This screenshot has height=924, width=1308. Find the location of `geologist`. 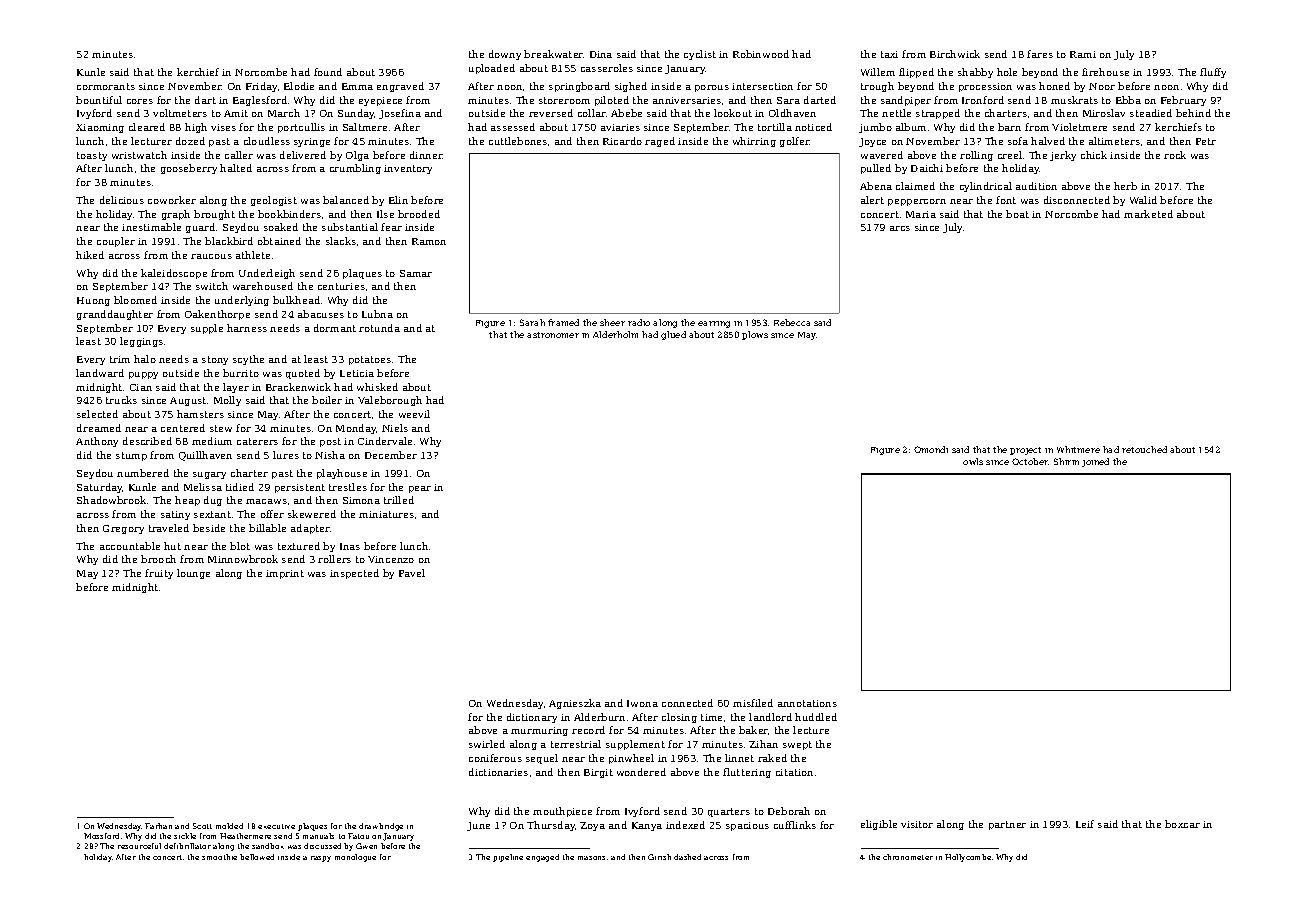

geologist is located at coordinates (274, 201).
